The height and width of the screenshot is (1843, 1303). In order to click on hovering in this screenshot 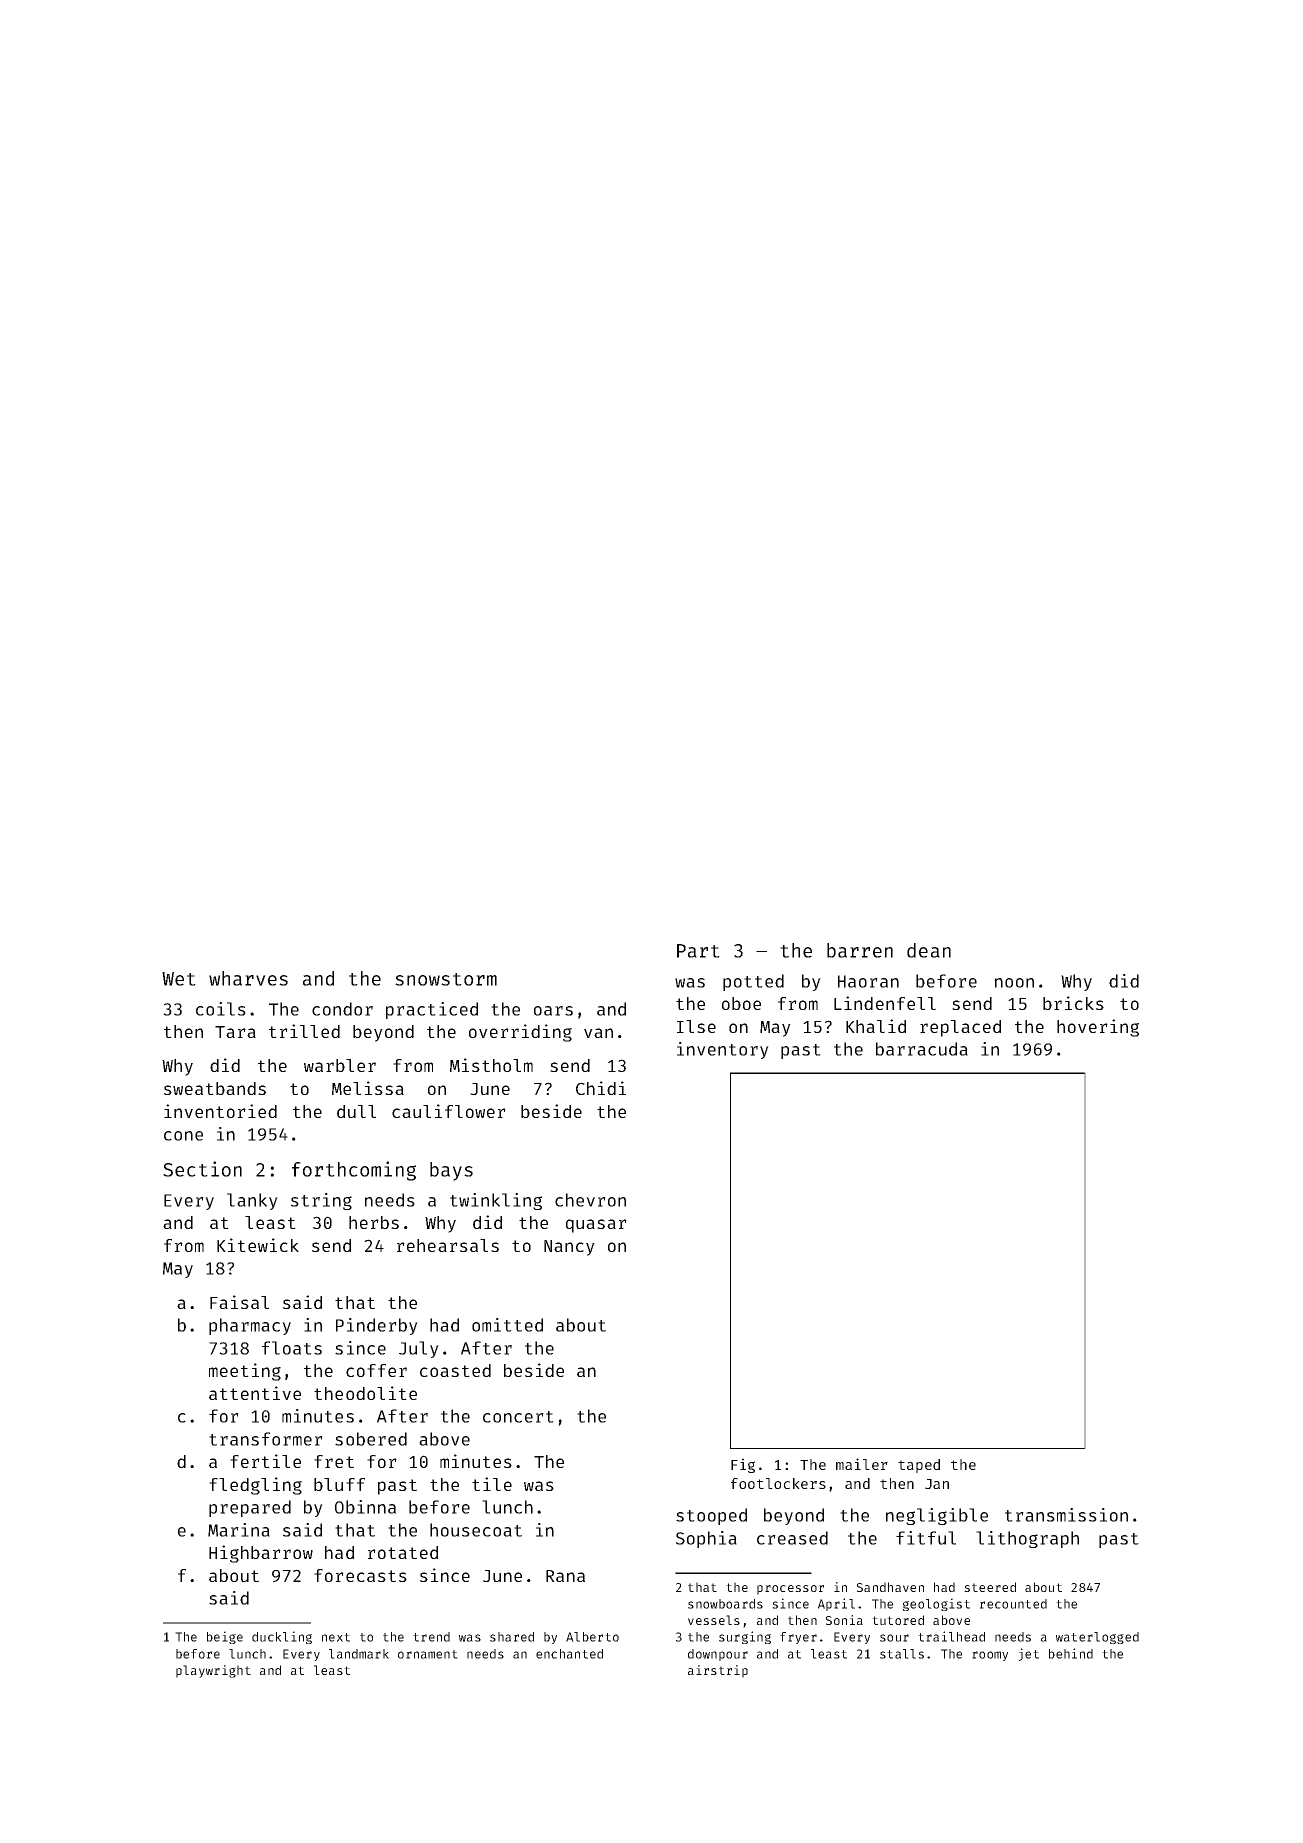, I will do `click(1098, 1028)`.
